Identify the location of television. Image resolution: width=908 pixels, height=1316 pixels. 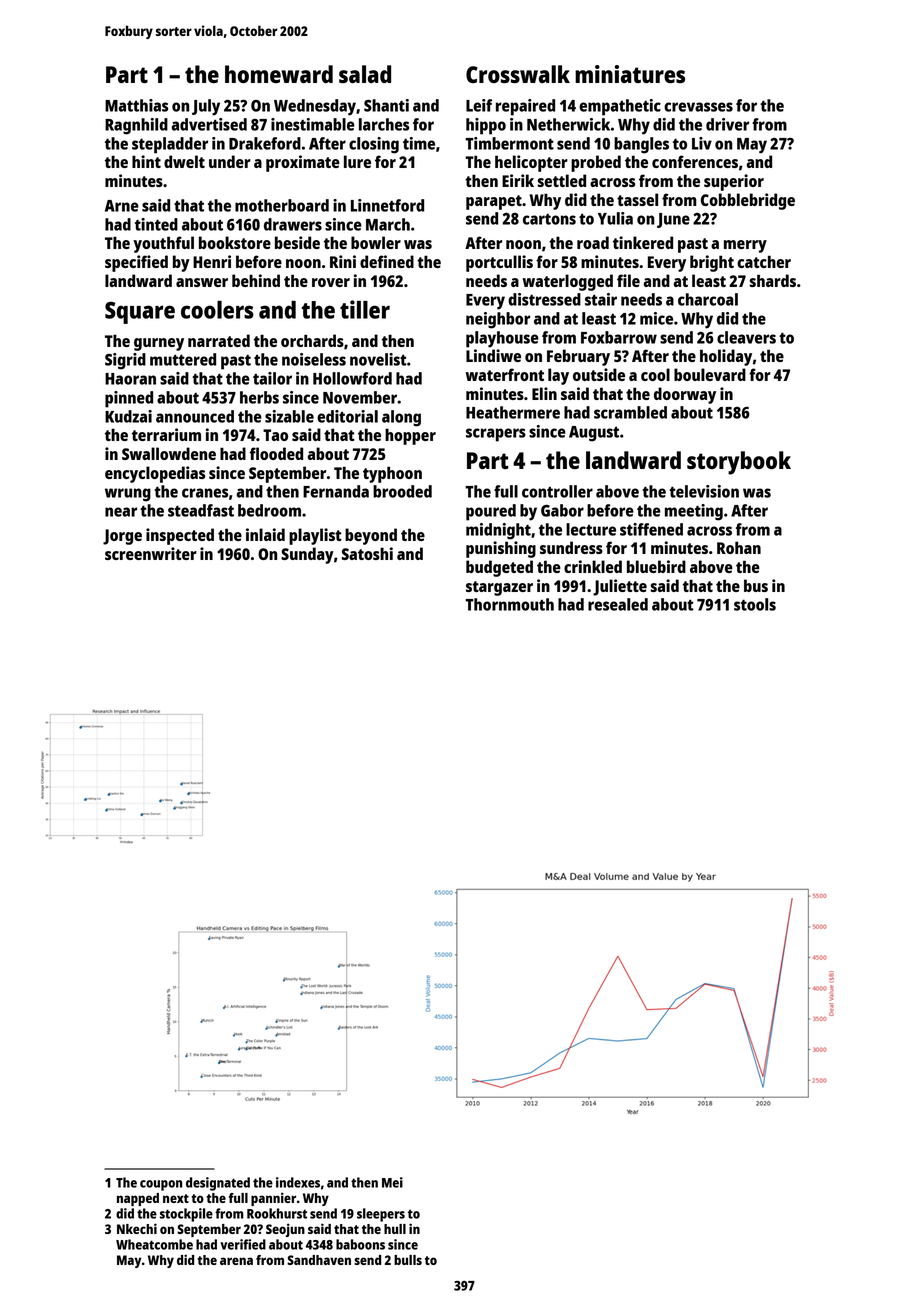
(704, 491).
